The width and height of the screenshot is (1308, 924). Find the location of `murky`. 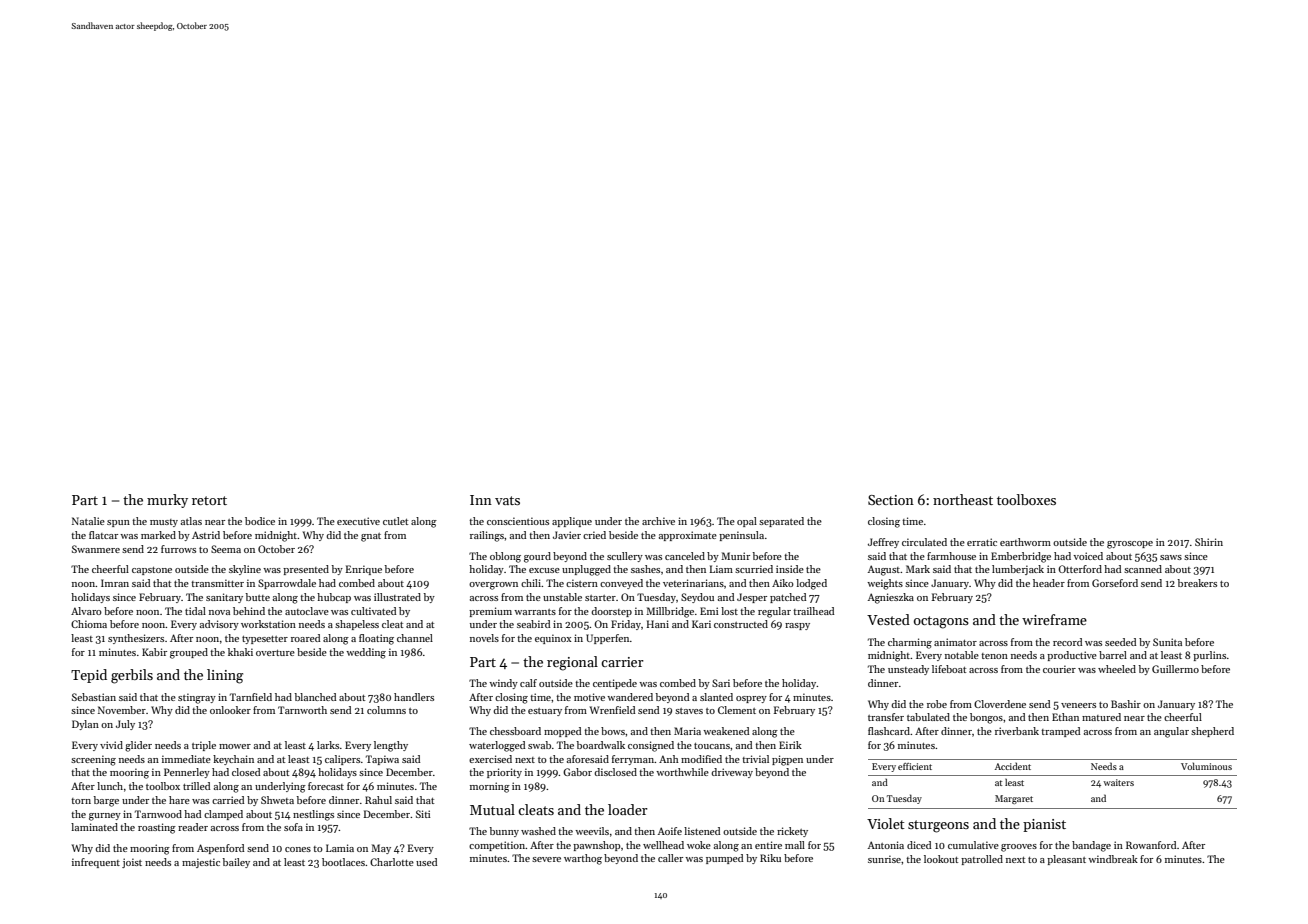

murky is located at coordinates (167, 501).
